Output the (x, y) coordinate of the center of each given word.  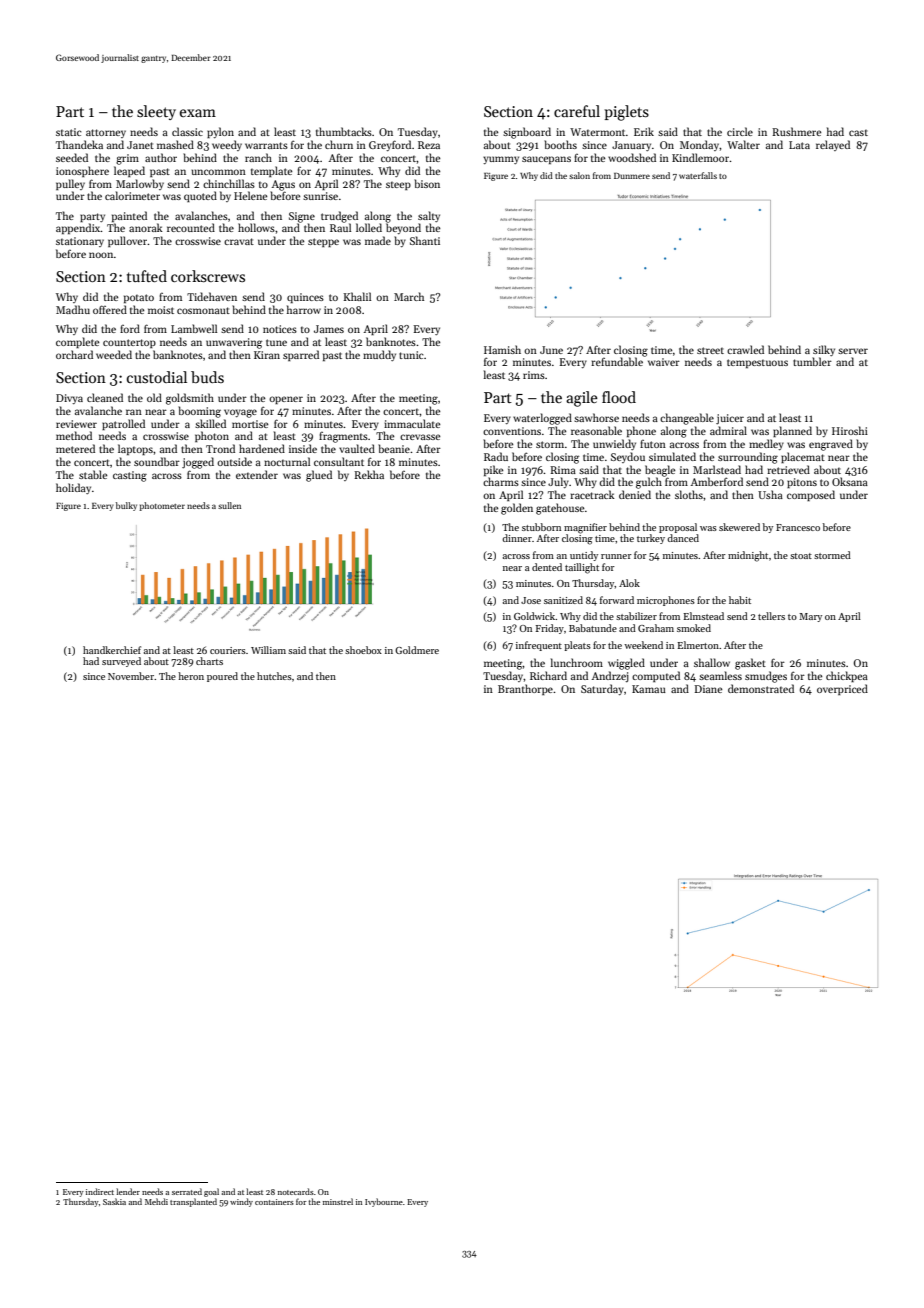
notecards (296, 1191)
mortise (250, 424)
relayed (833, 145)
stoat (801, 556)
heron (191, 676)
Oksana (850, 481)
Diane (708, 689)
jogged (198, 463)
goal (211, 1192)
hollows (256, 227)
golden (517, 509)
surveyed (121, 662)
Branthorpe (525, 689)
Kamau (649, 689)
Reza (429, 145)
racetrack (592, 494)
